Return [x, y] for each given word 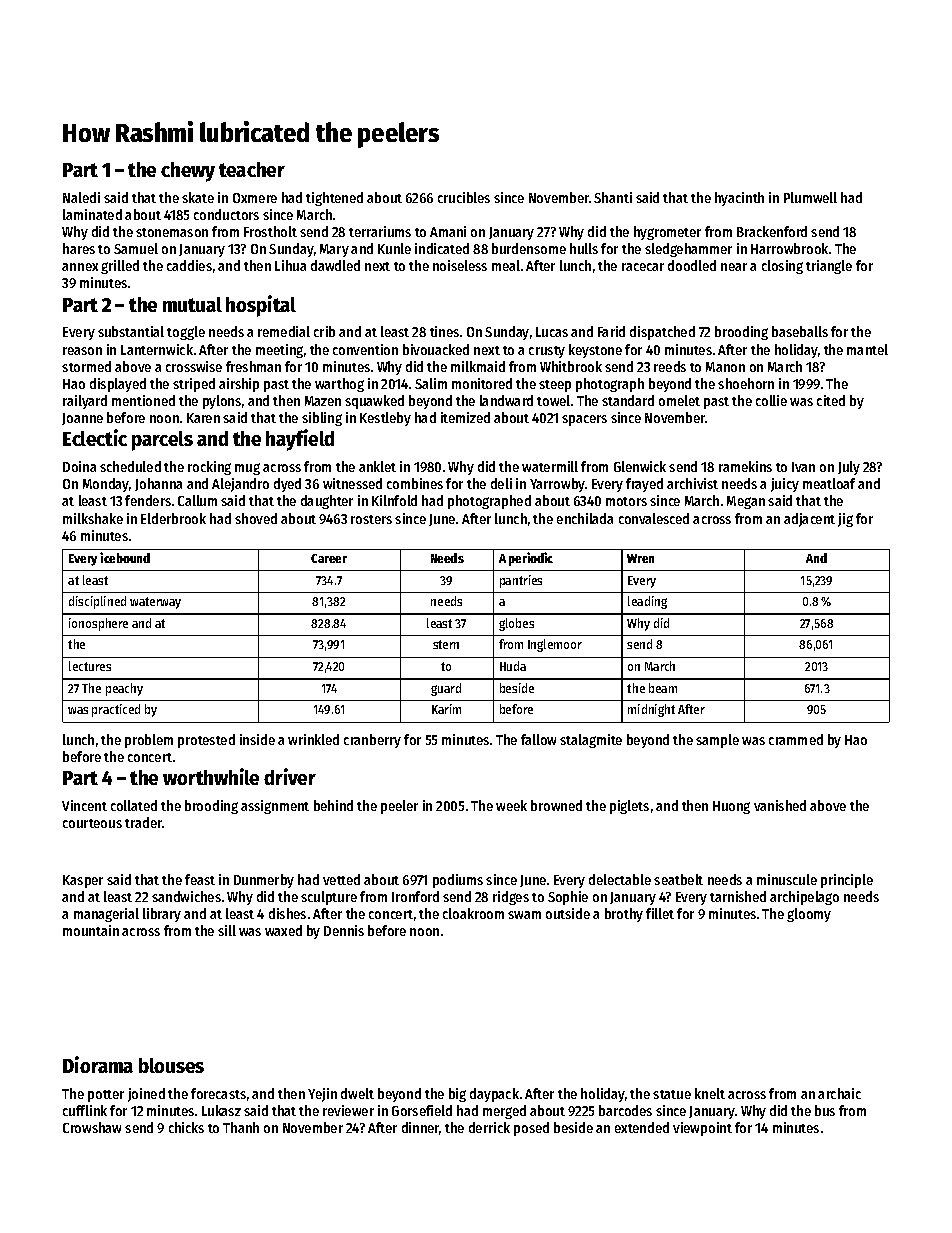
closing [782, 267]
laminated [92, 214]
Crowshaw [92, 1127]
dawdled [335, 265]
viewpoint [702, 1129]
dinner [421, 1128]
